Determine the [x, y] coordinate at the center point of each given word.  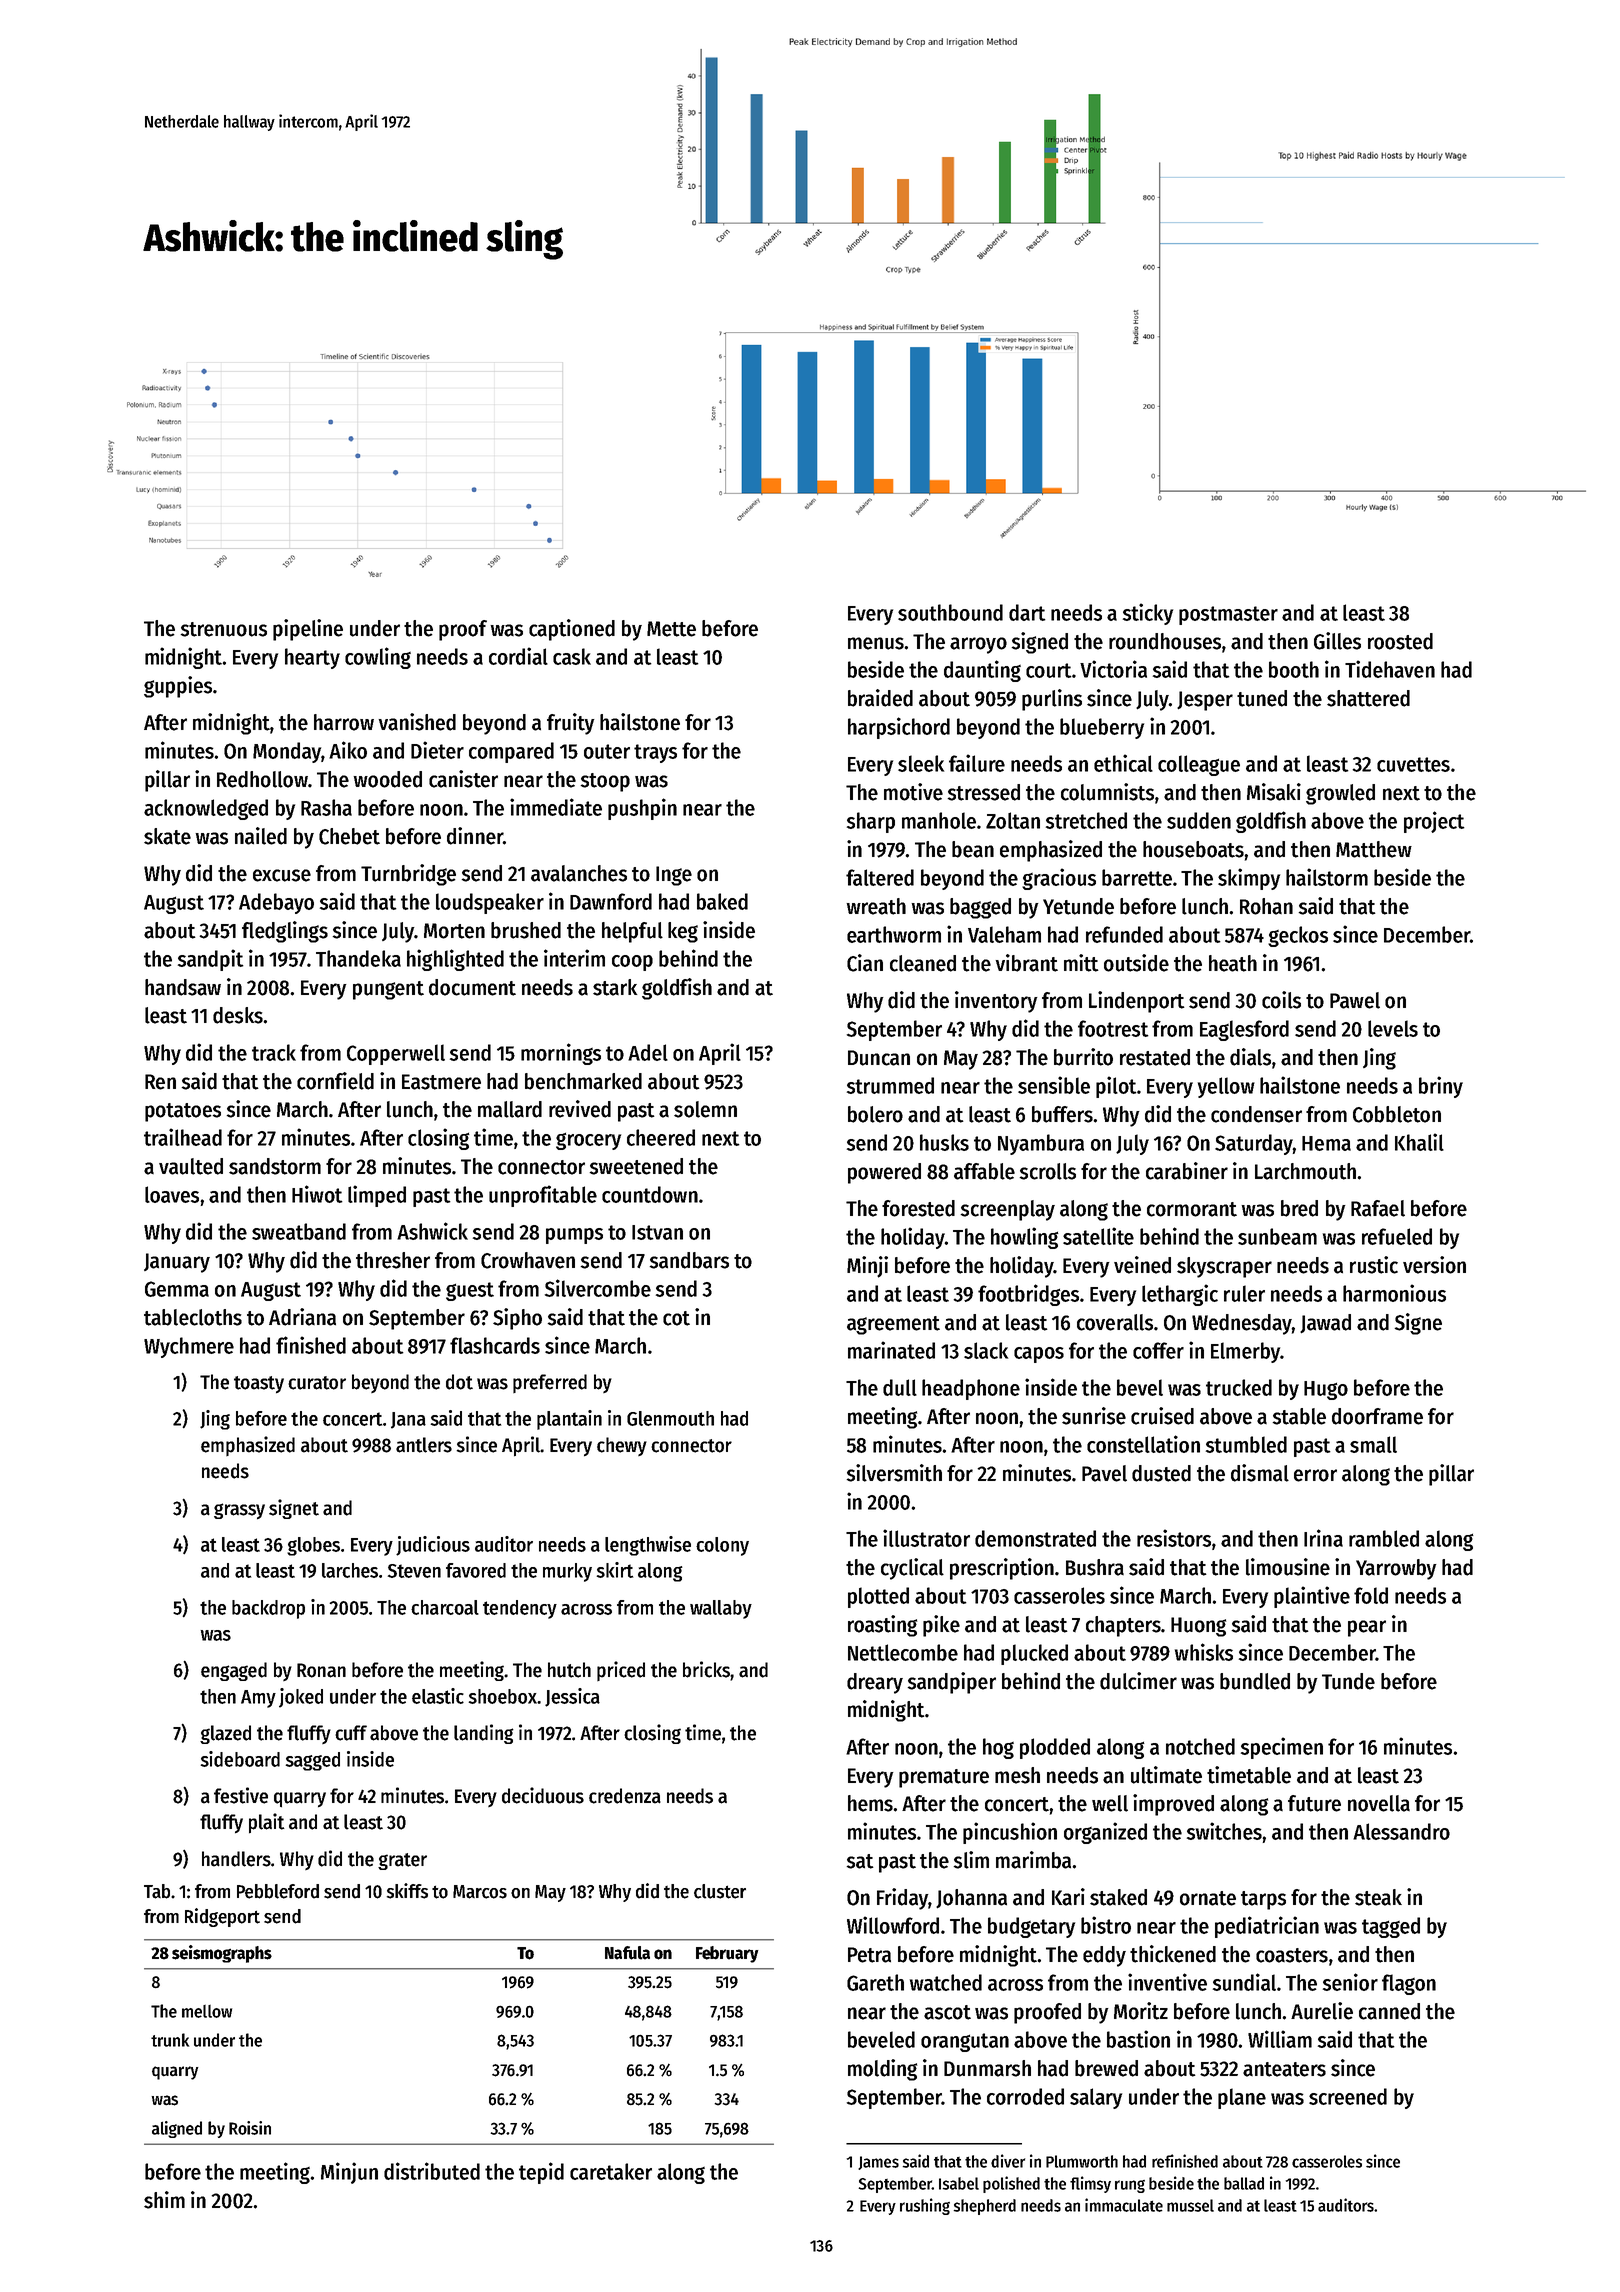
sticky [1148, 614]
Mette [671, 629]
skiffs [407, 1891]
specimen [1282, 1748]
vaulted [191, 1166]
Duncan [879, 1058]
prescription [1002, 1569]
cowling [378, 658]
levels [1393, 1028]
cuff [351, 1733]
